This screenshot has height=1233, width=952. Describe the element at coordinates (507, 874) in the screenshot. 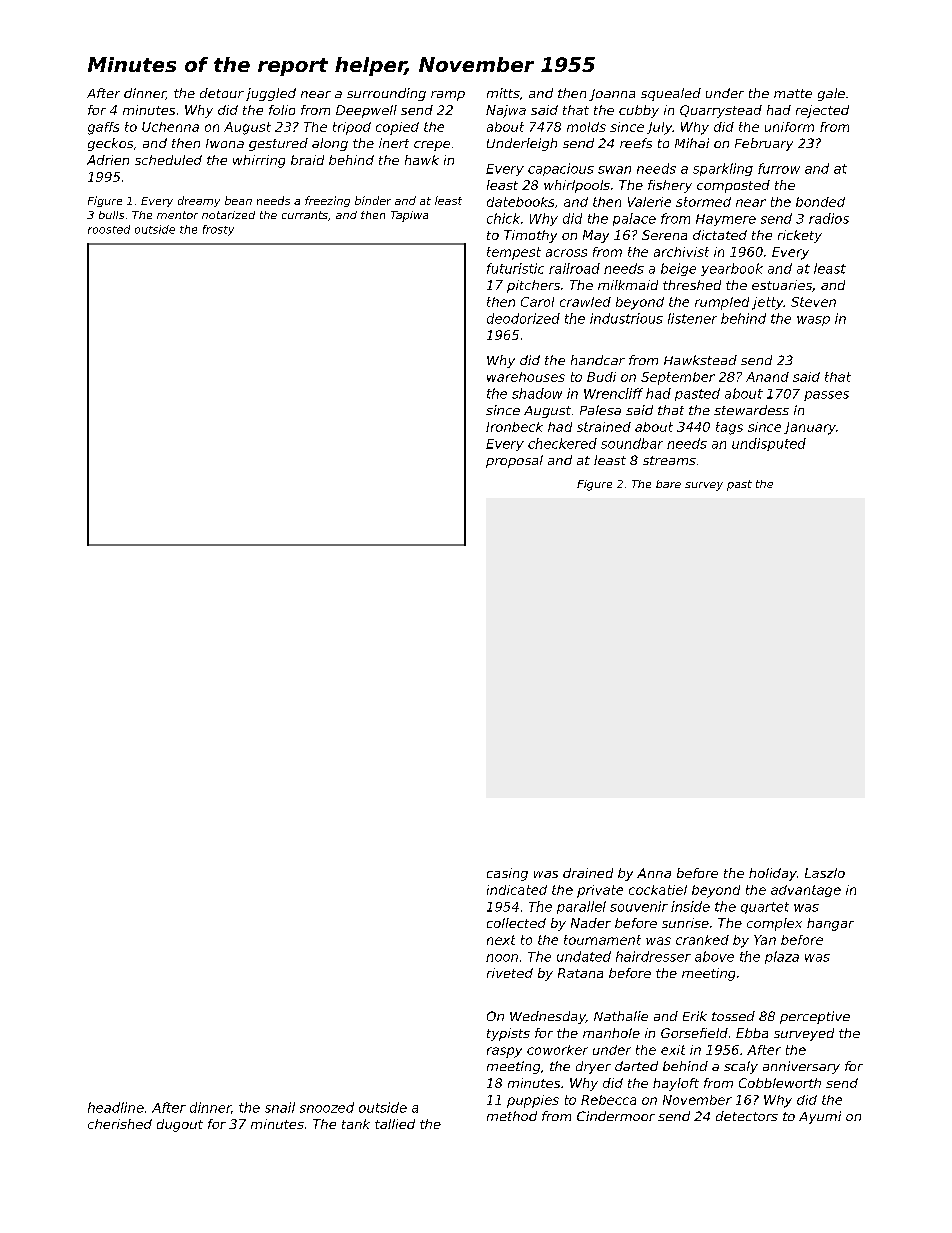

I see `casing` at that location.
